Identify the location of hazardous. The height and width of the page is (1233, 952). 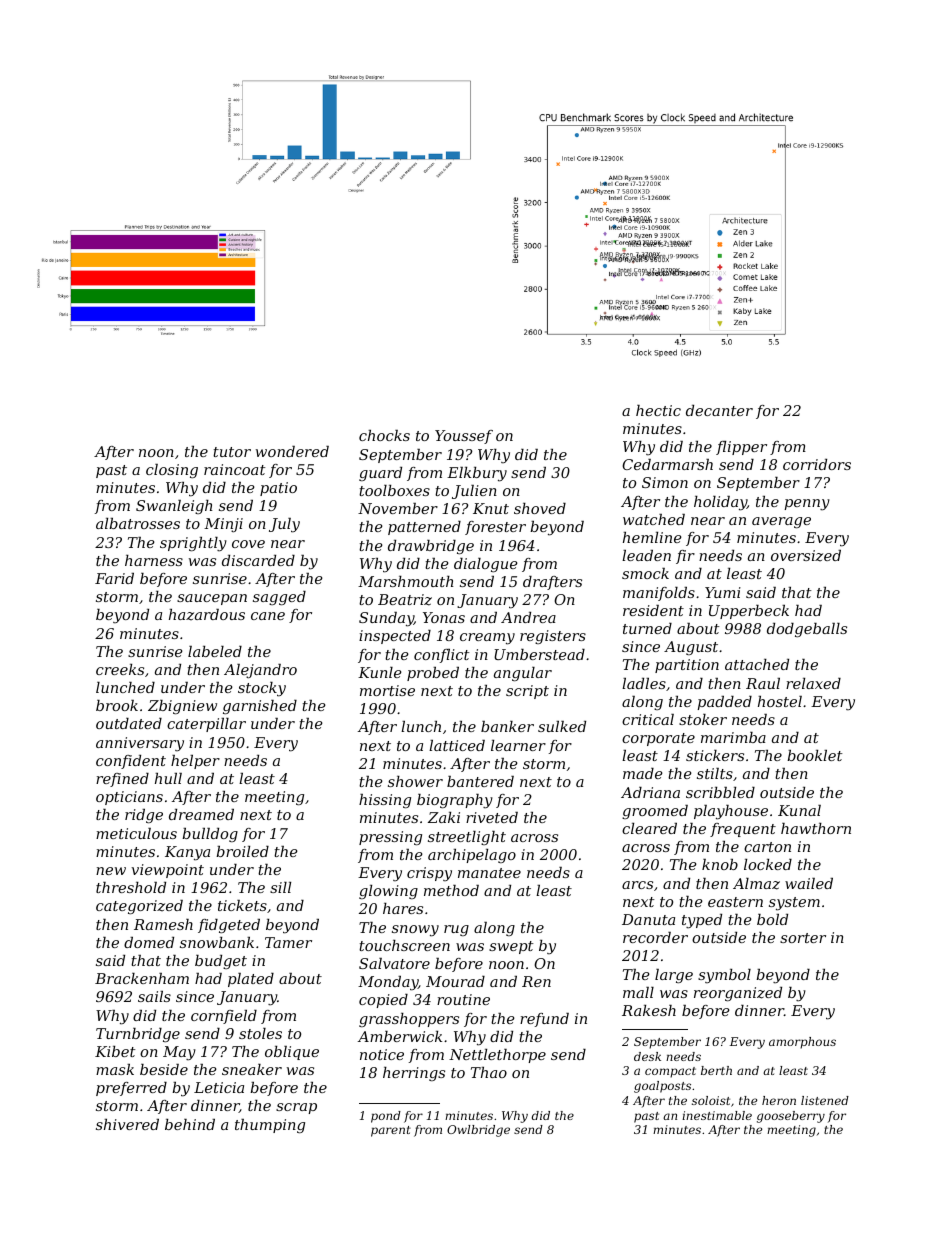
(207, 615).
